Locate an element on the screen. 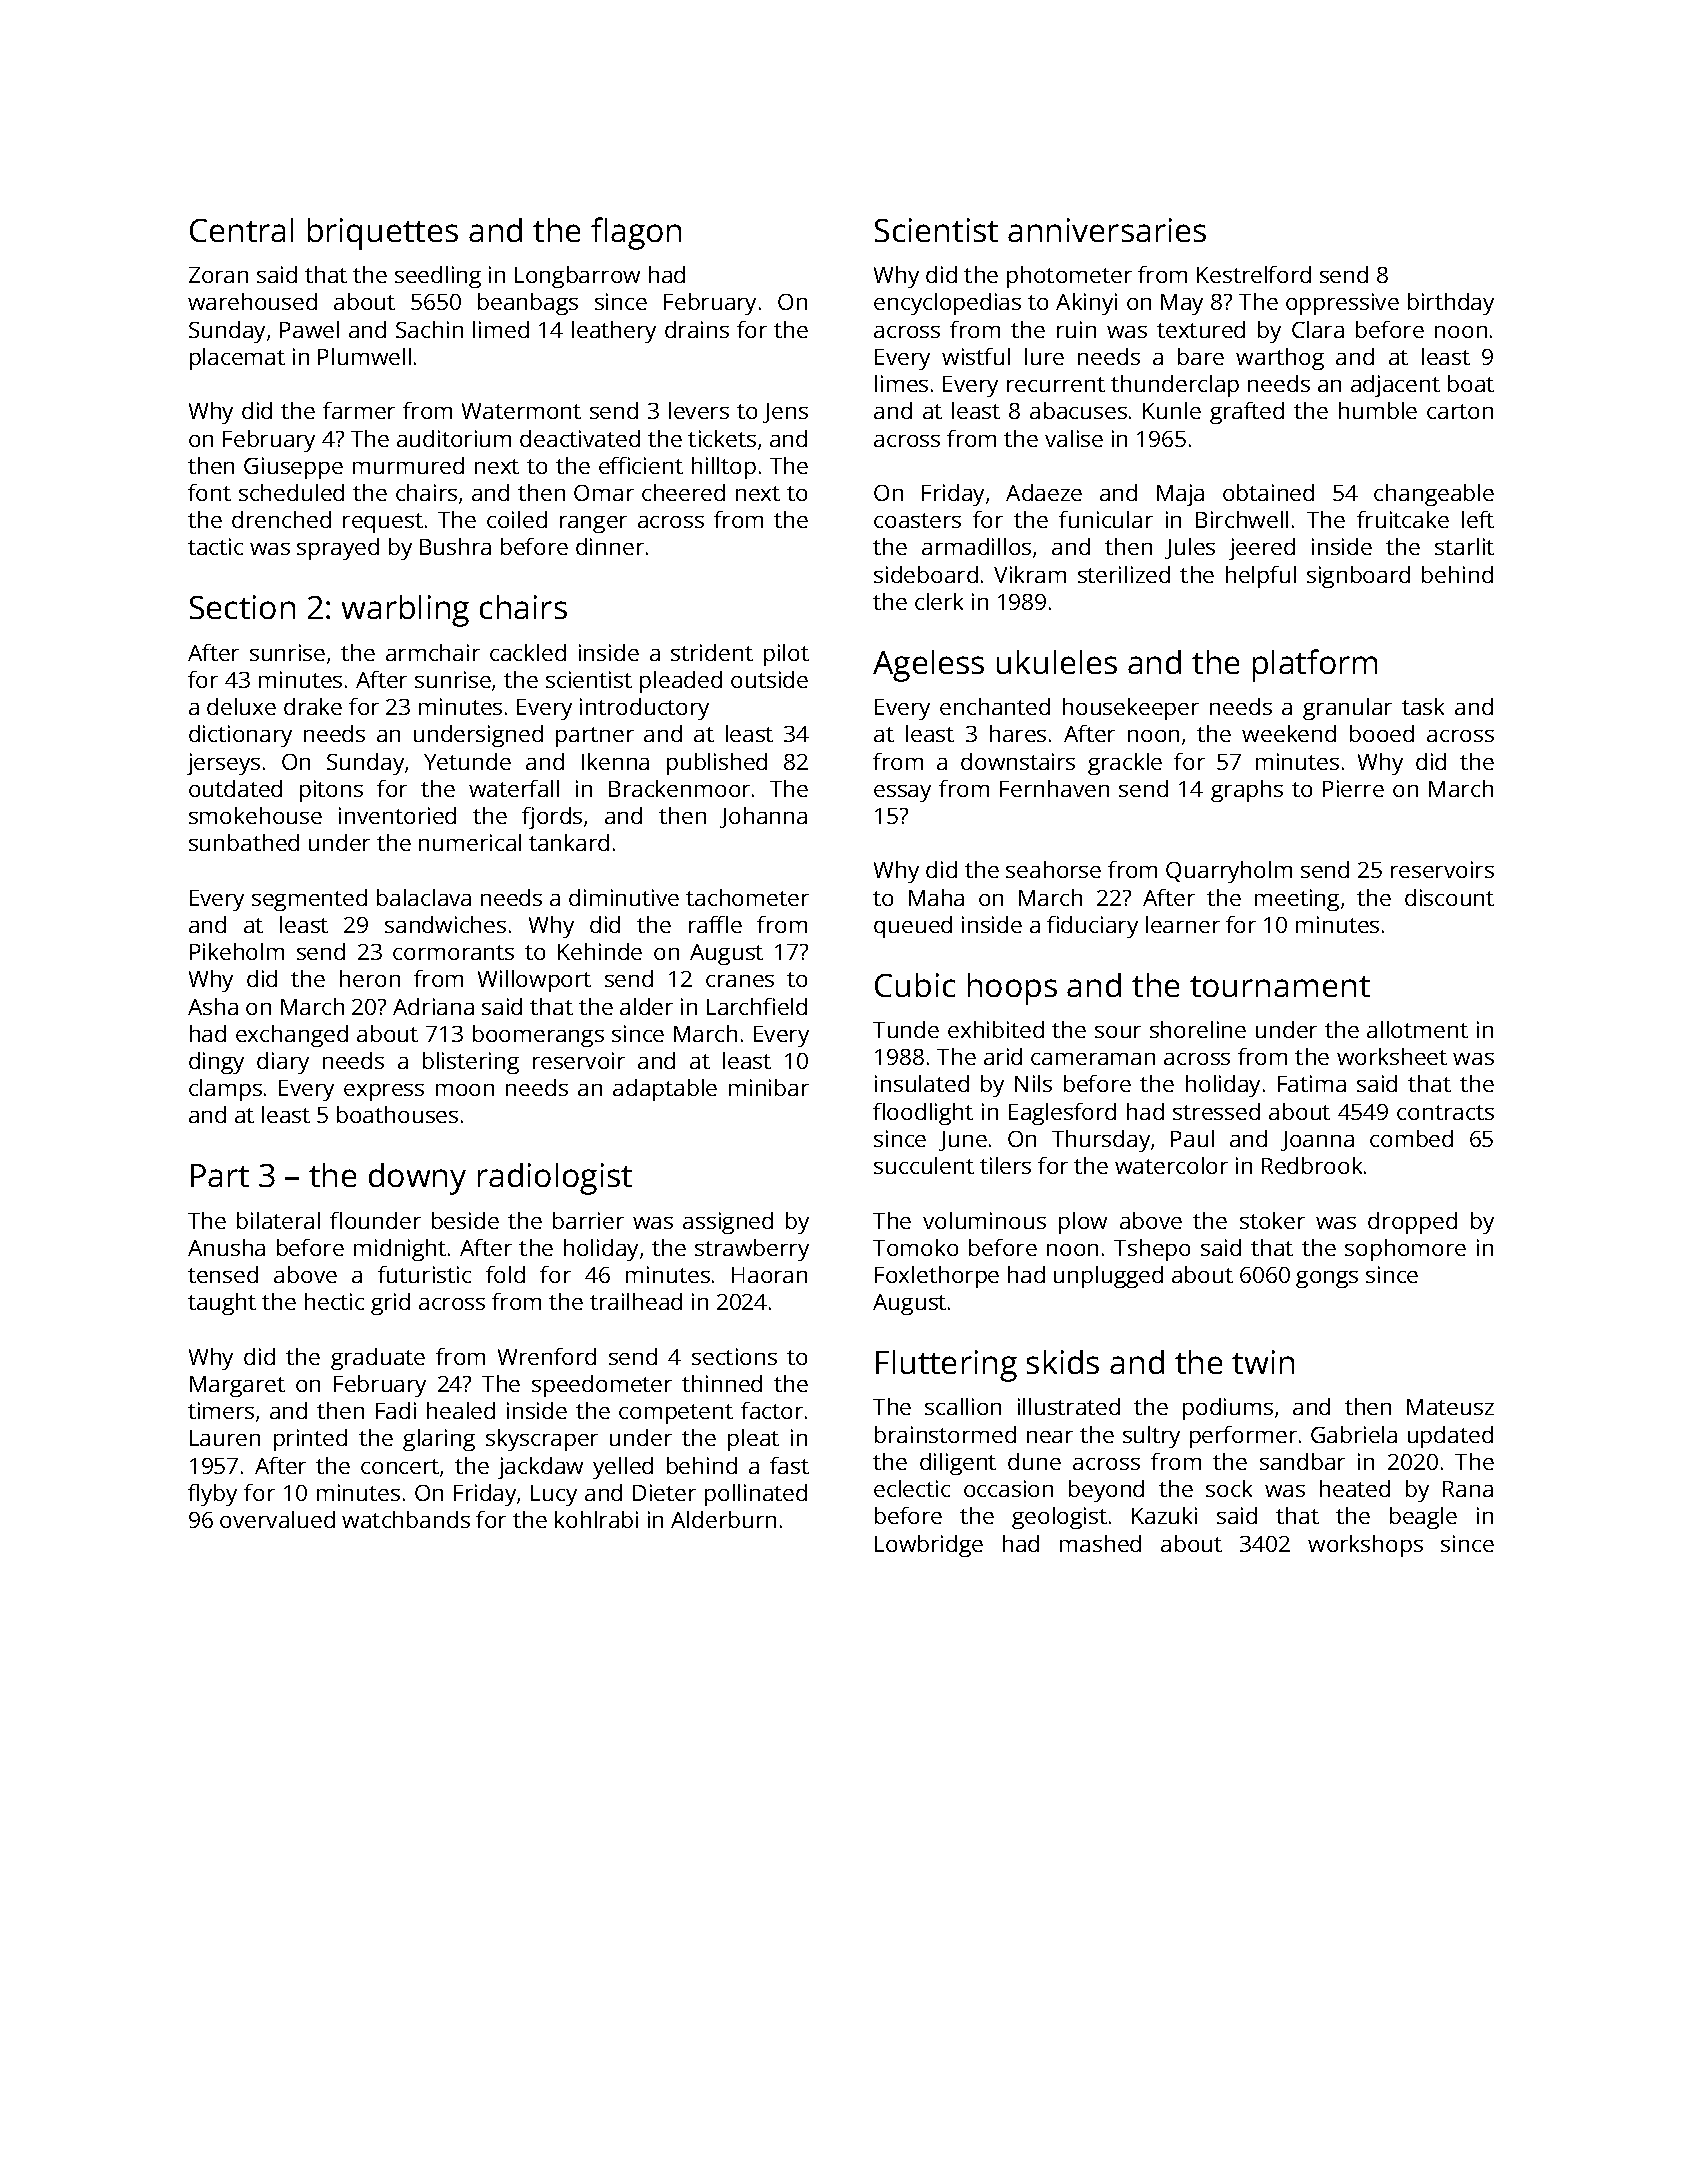  May is located at coordinates (1182, 304).
